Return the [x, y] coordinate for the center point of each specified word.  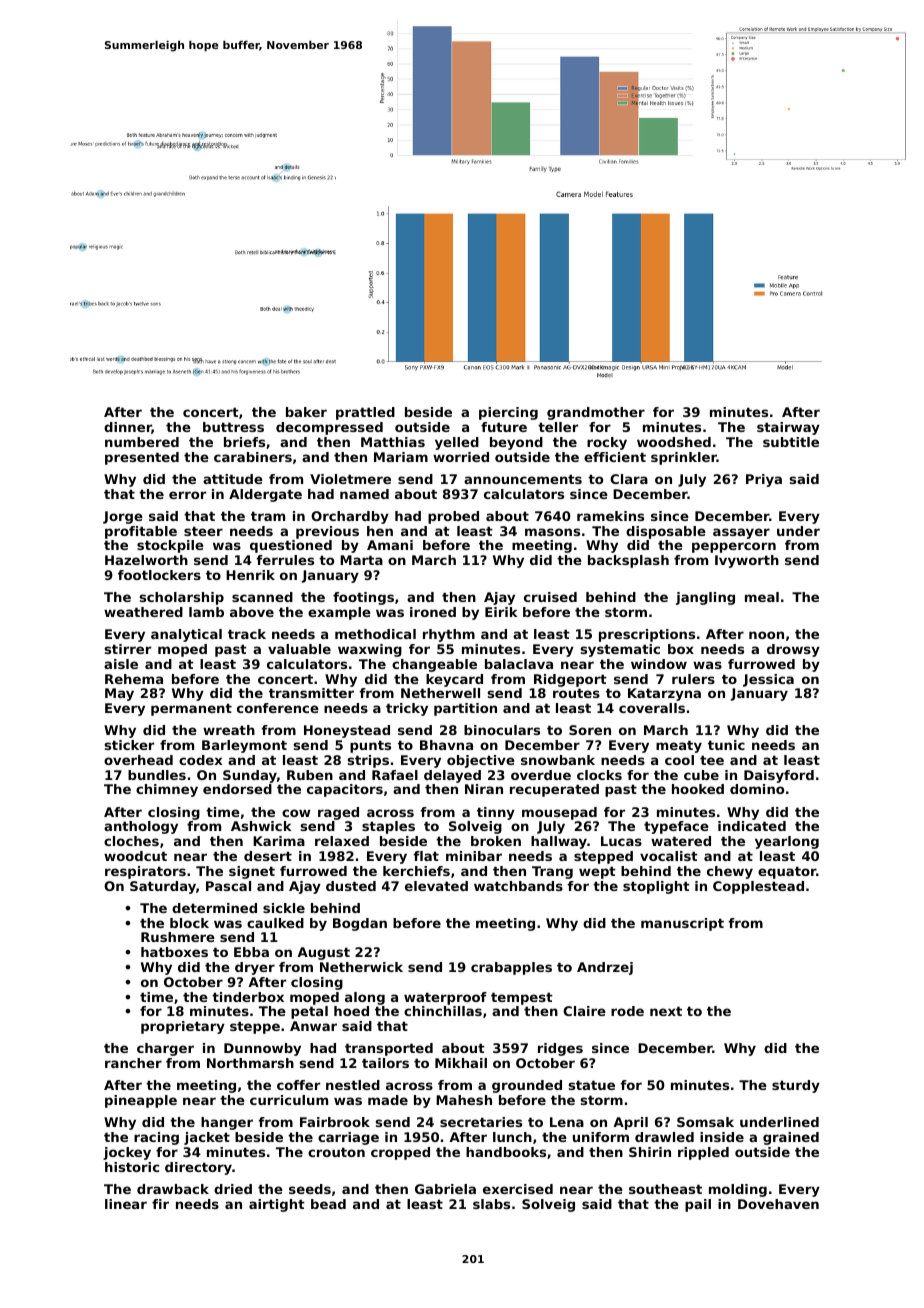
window [659, 664]
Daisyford [779, 776]
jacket [207, 1138]
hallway [559, 842]
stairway [788, 428]
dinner [128, 428]
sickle [284, 908]
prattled [365, 413]
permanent [191, 709]
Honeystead [347, 731]
